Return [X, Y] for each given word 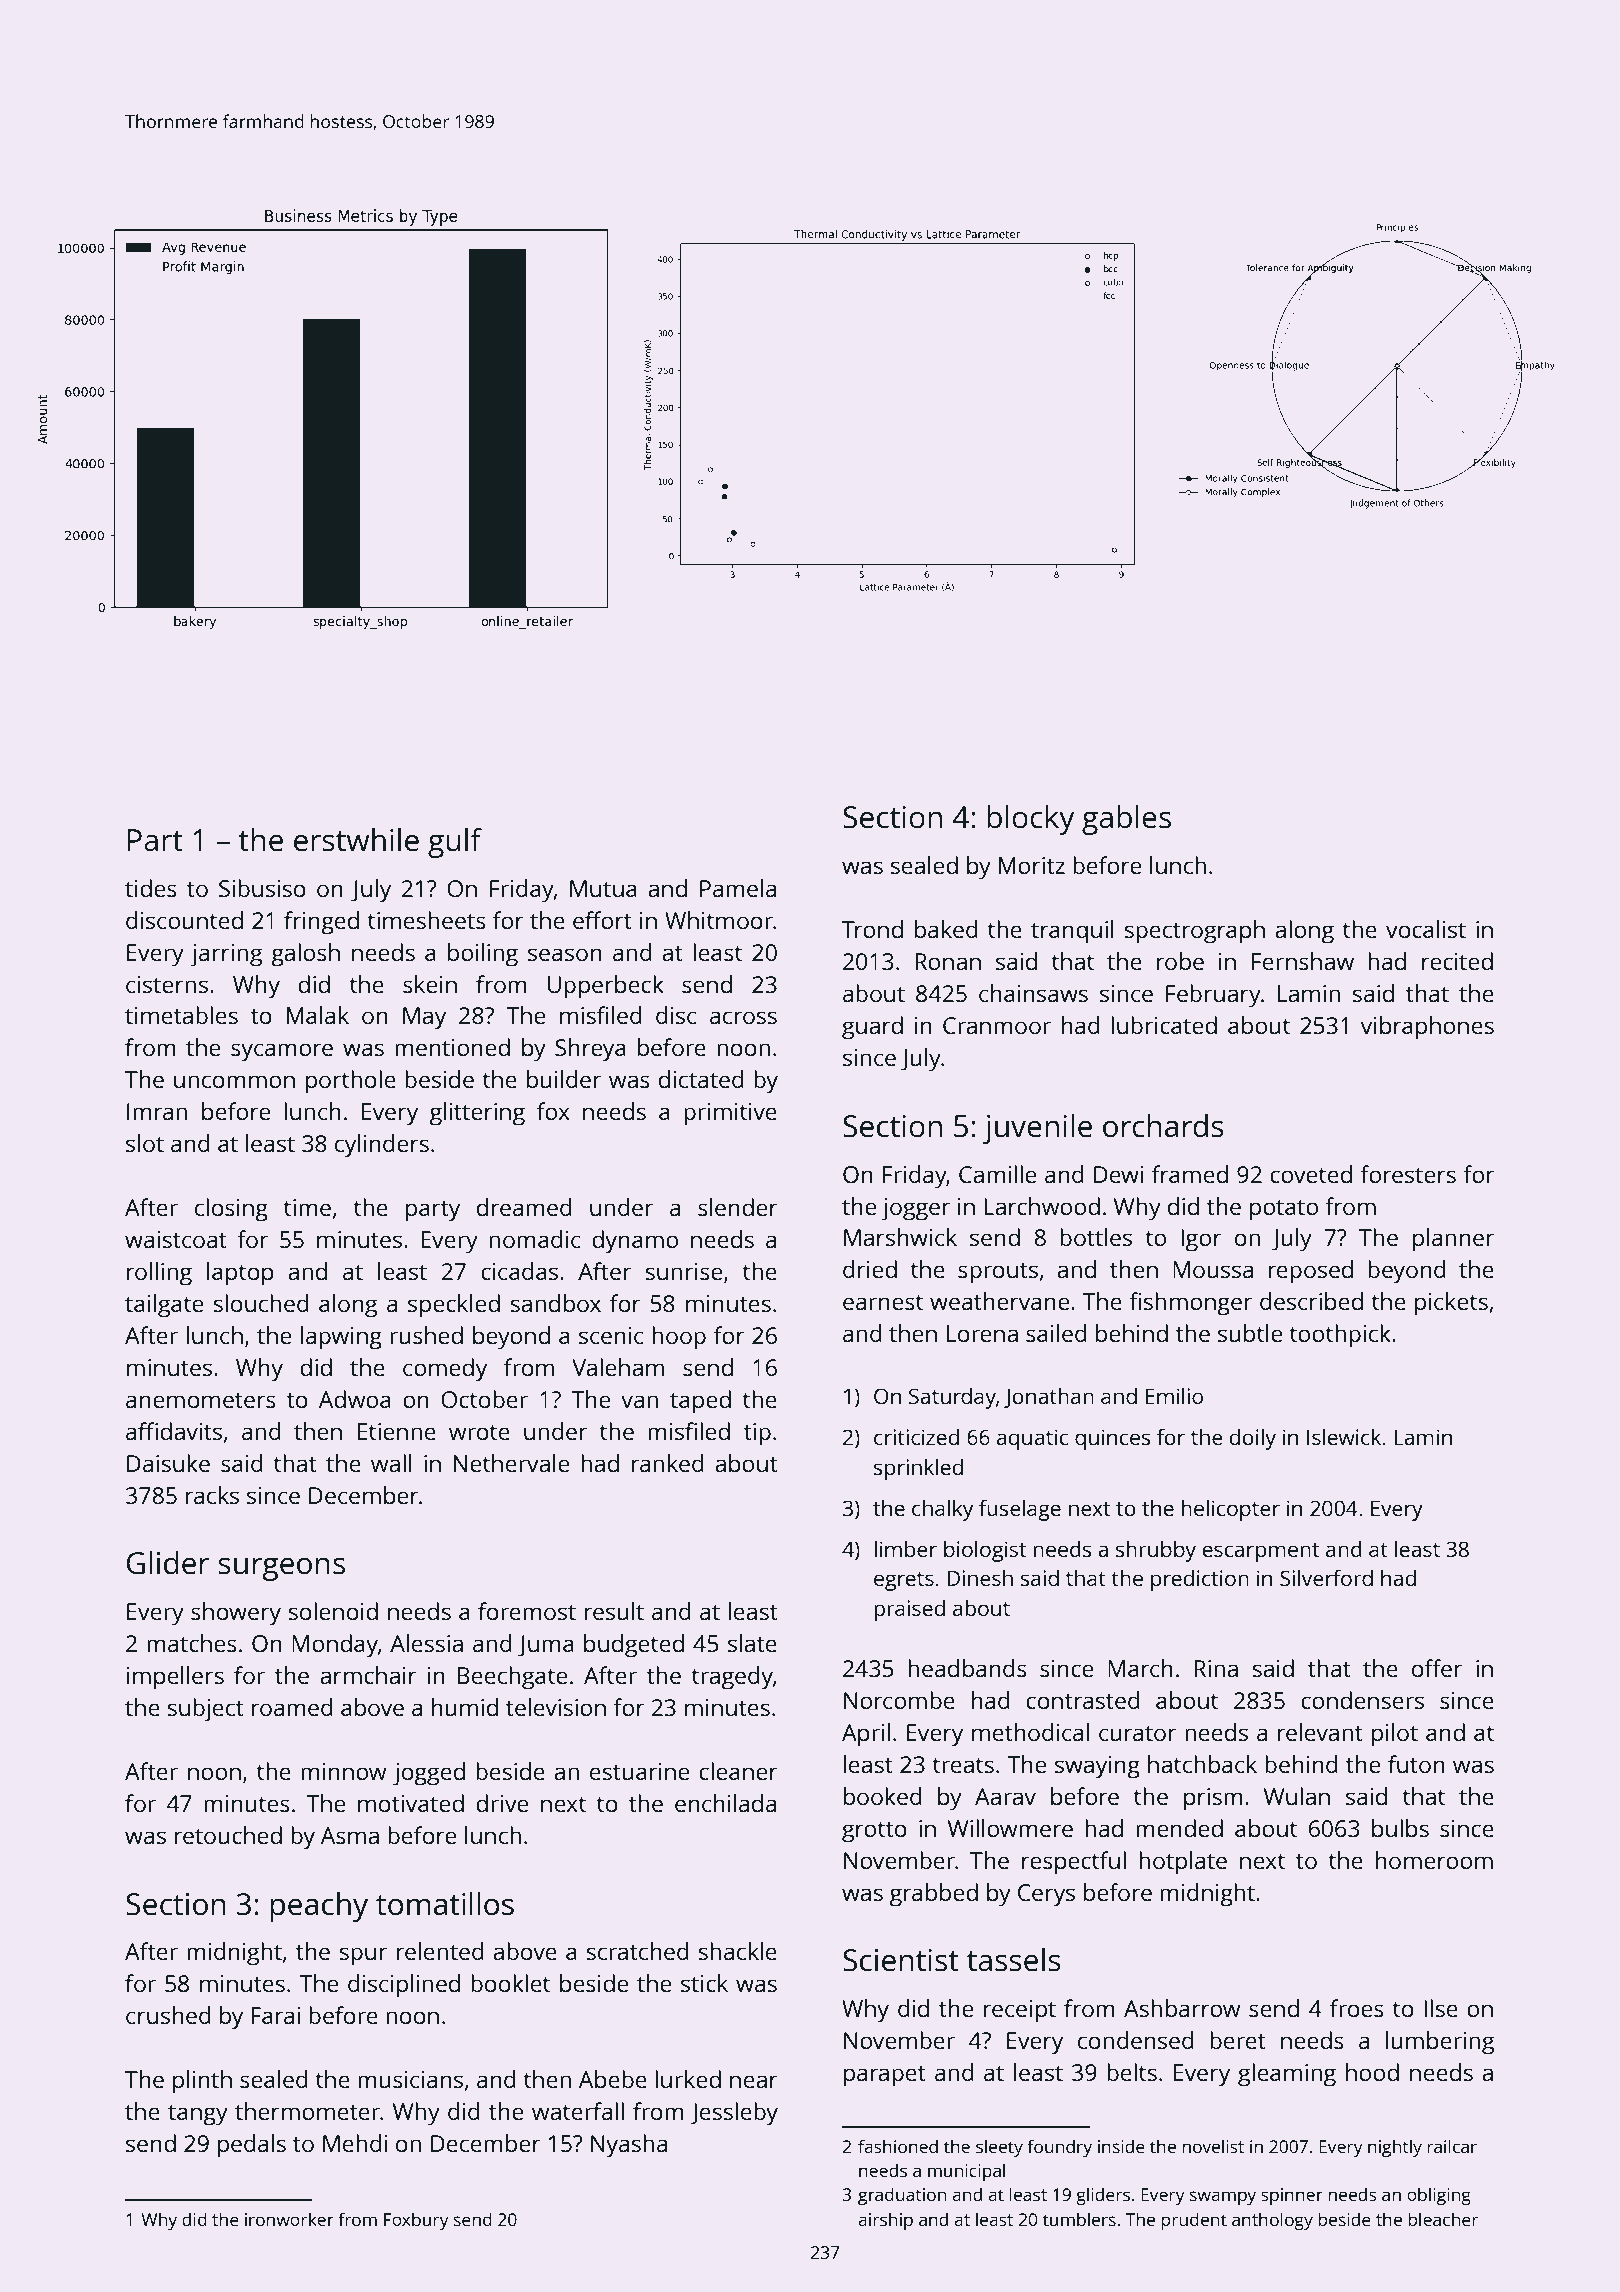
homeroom [1434, 1860]
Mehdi [355, 2143]
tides [151, 888]
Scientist [901, 1960]
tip [757, 1434]
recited [1457, 961]
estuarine [639, 1771]
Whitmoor [719, 920]
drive [502, 1803]
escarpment [1261, 1552]
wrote [479, 1432]
